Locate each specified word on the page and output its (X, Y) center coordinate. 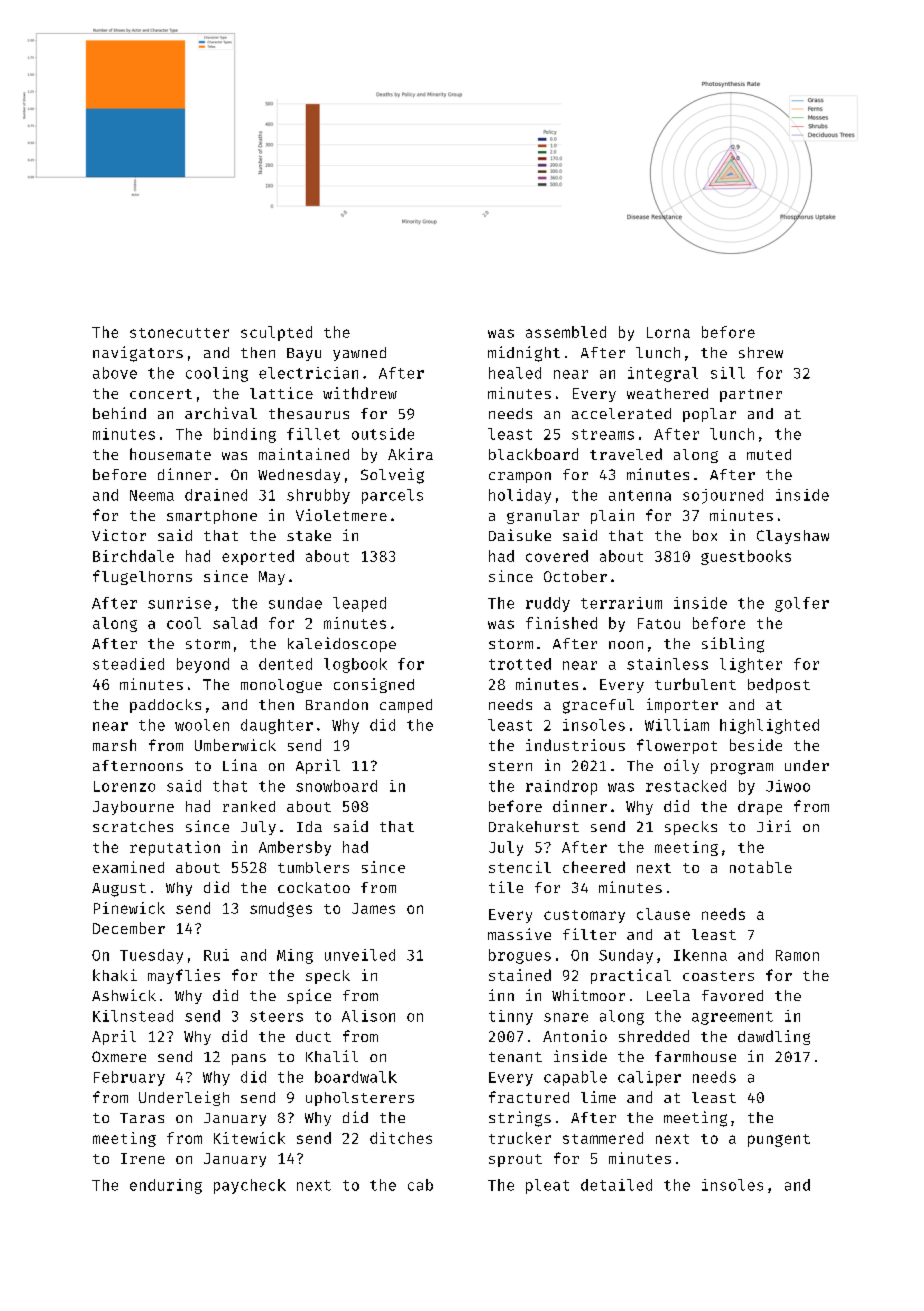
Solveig (392, 476)
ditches (401, 1138)
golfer (802, 604)
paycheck (250, 1186)
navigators (138, 354)
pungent (779, 1140)
